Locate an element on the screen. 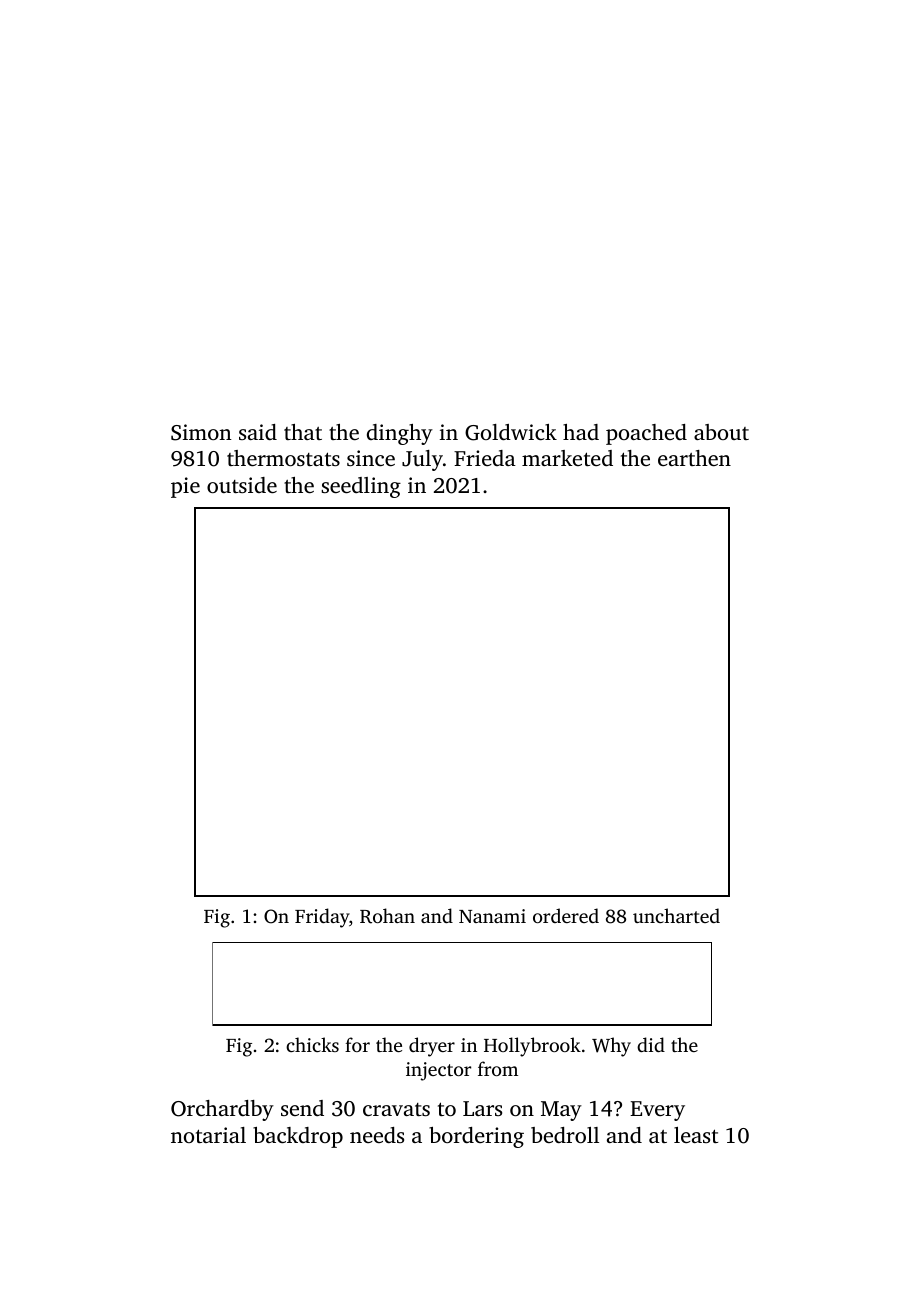  earthen is located at coordinates (694, 458).
